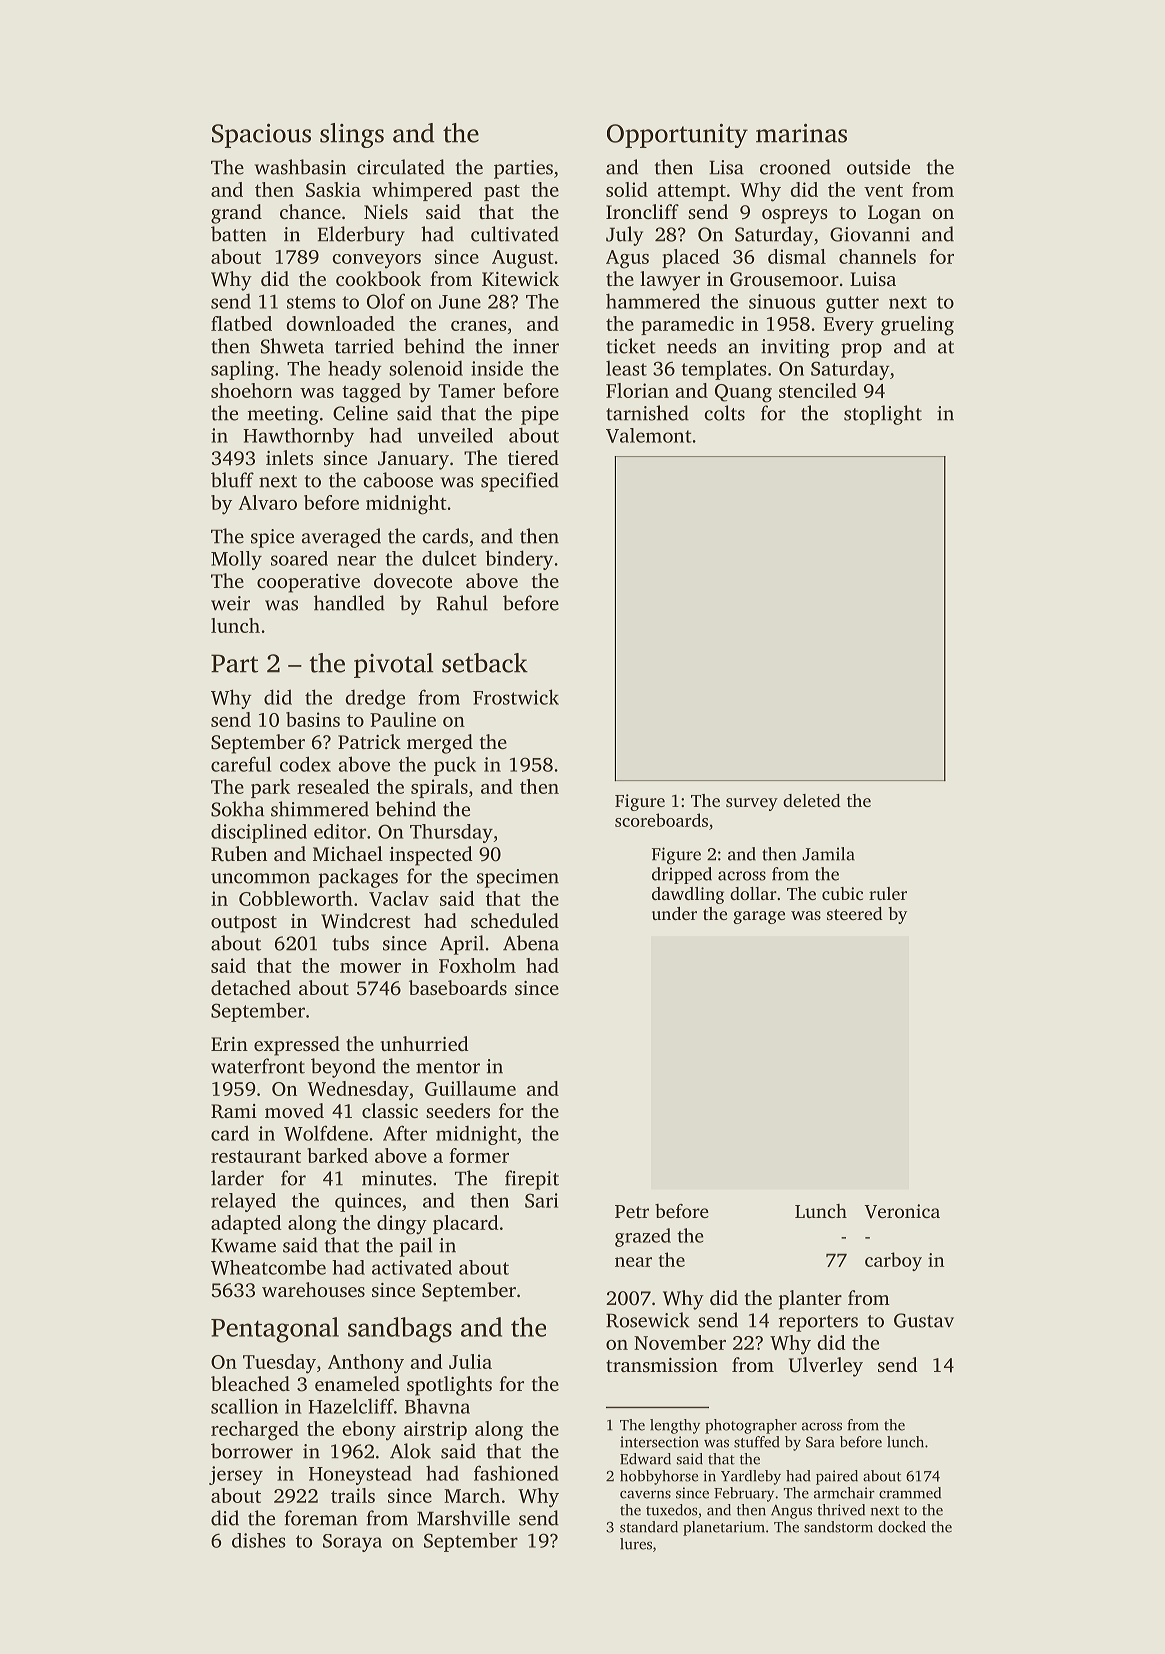  I want to click on Gustav, so click(924, 1320).
